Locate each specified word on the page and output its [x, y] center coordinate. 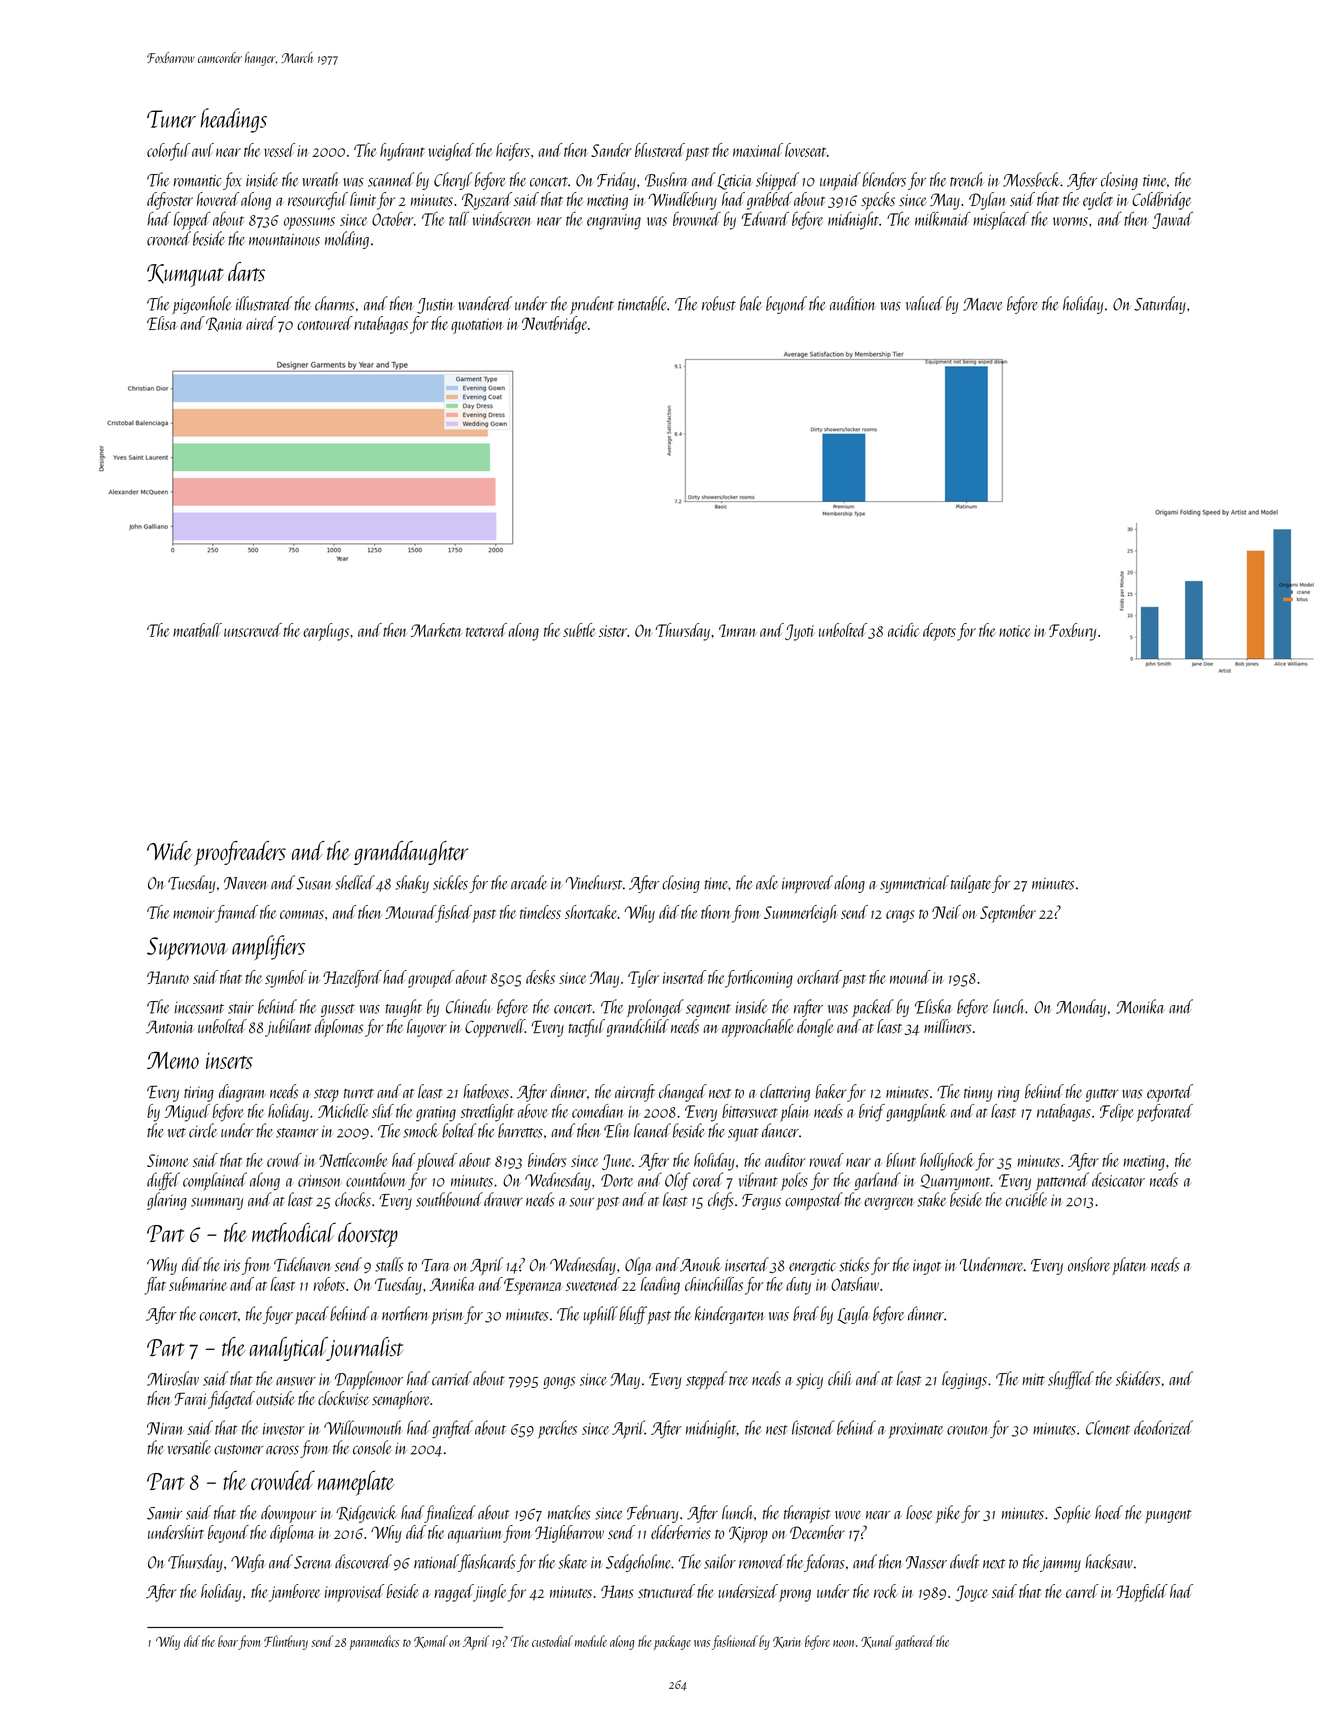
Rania [224, 324]
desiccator [1118, 1179]
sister [613, 631]
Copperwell [495, 1028]
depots [939, 632]
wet [177, 1133]
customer [238, 1450]
